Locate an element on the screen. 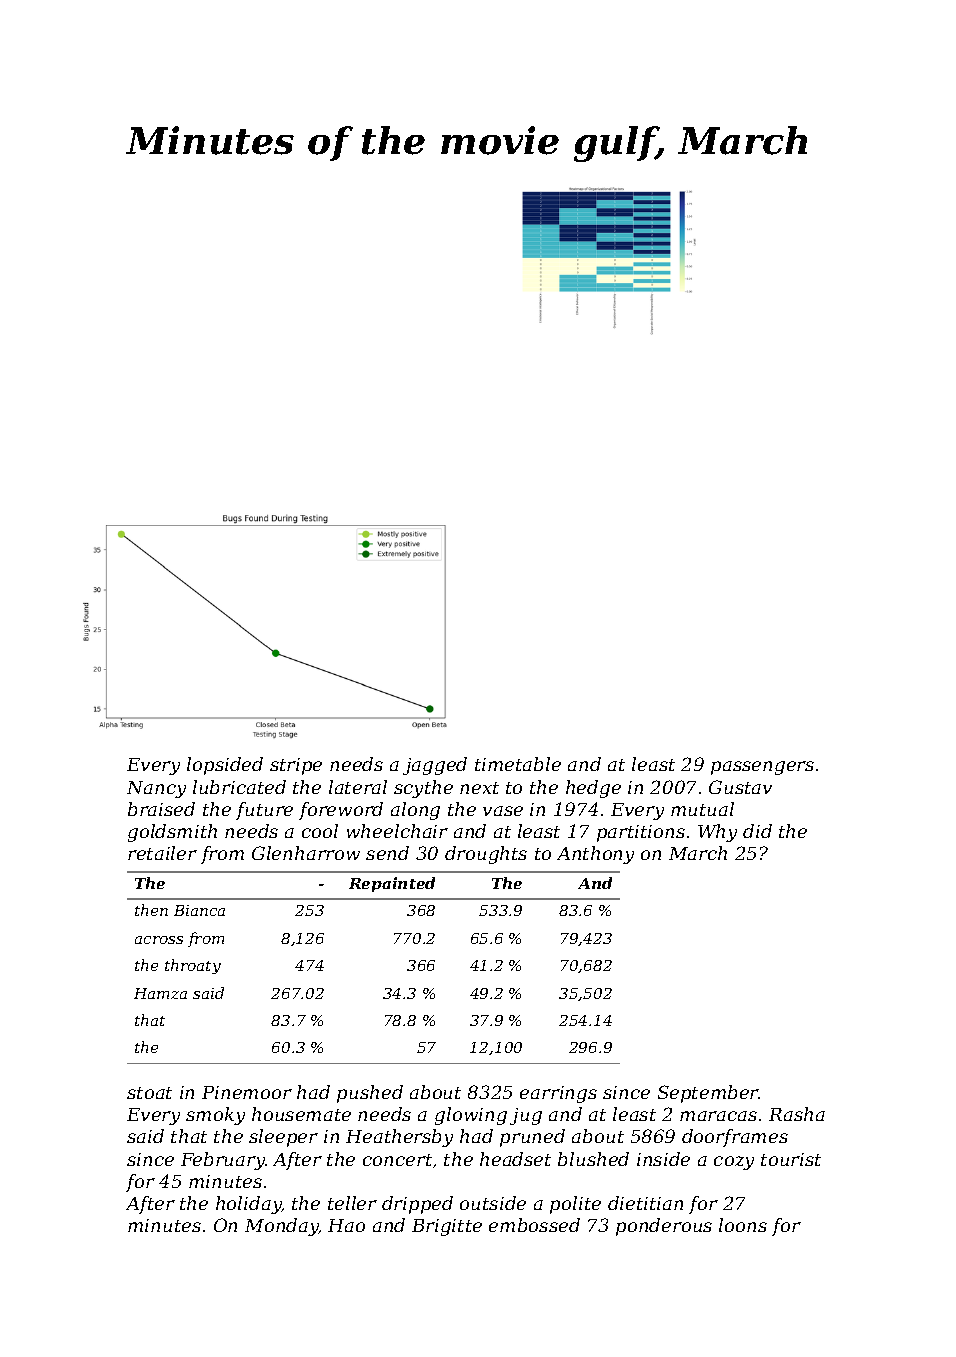  jagged is located at coordinates (435, 766).
